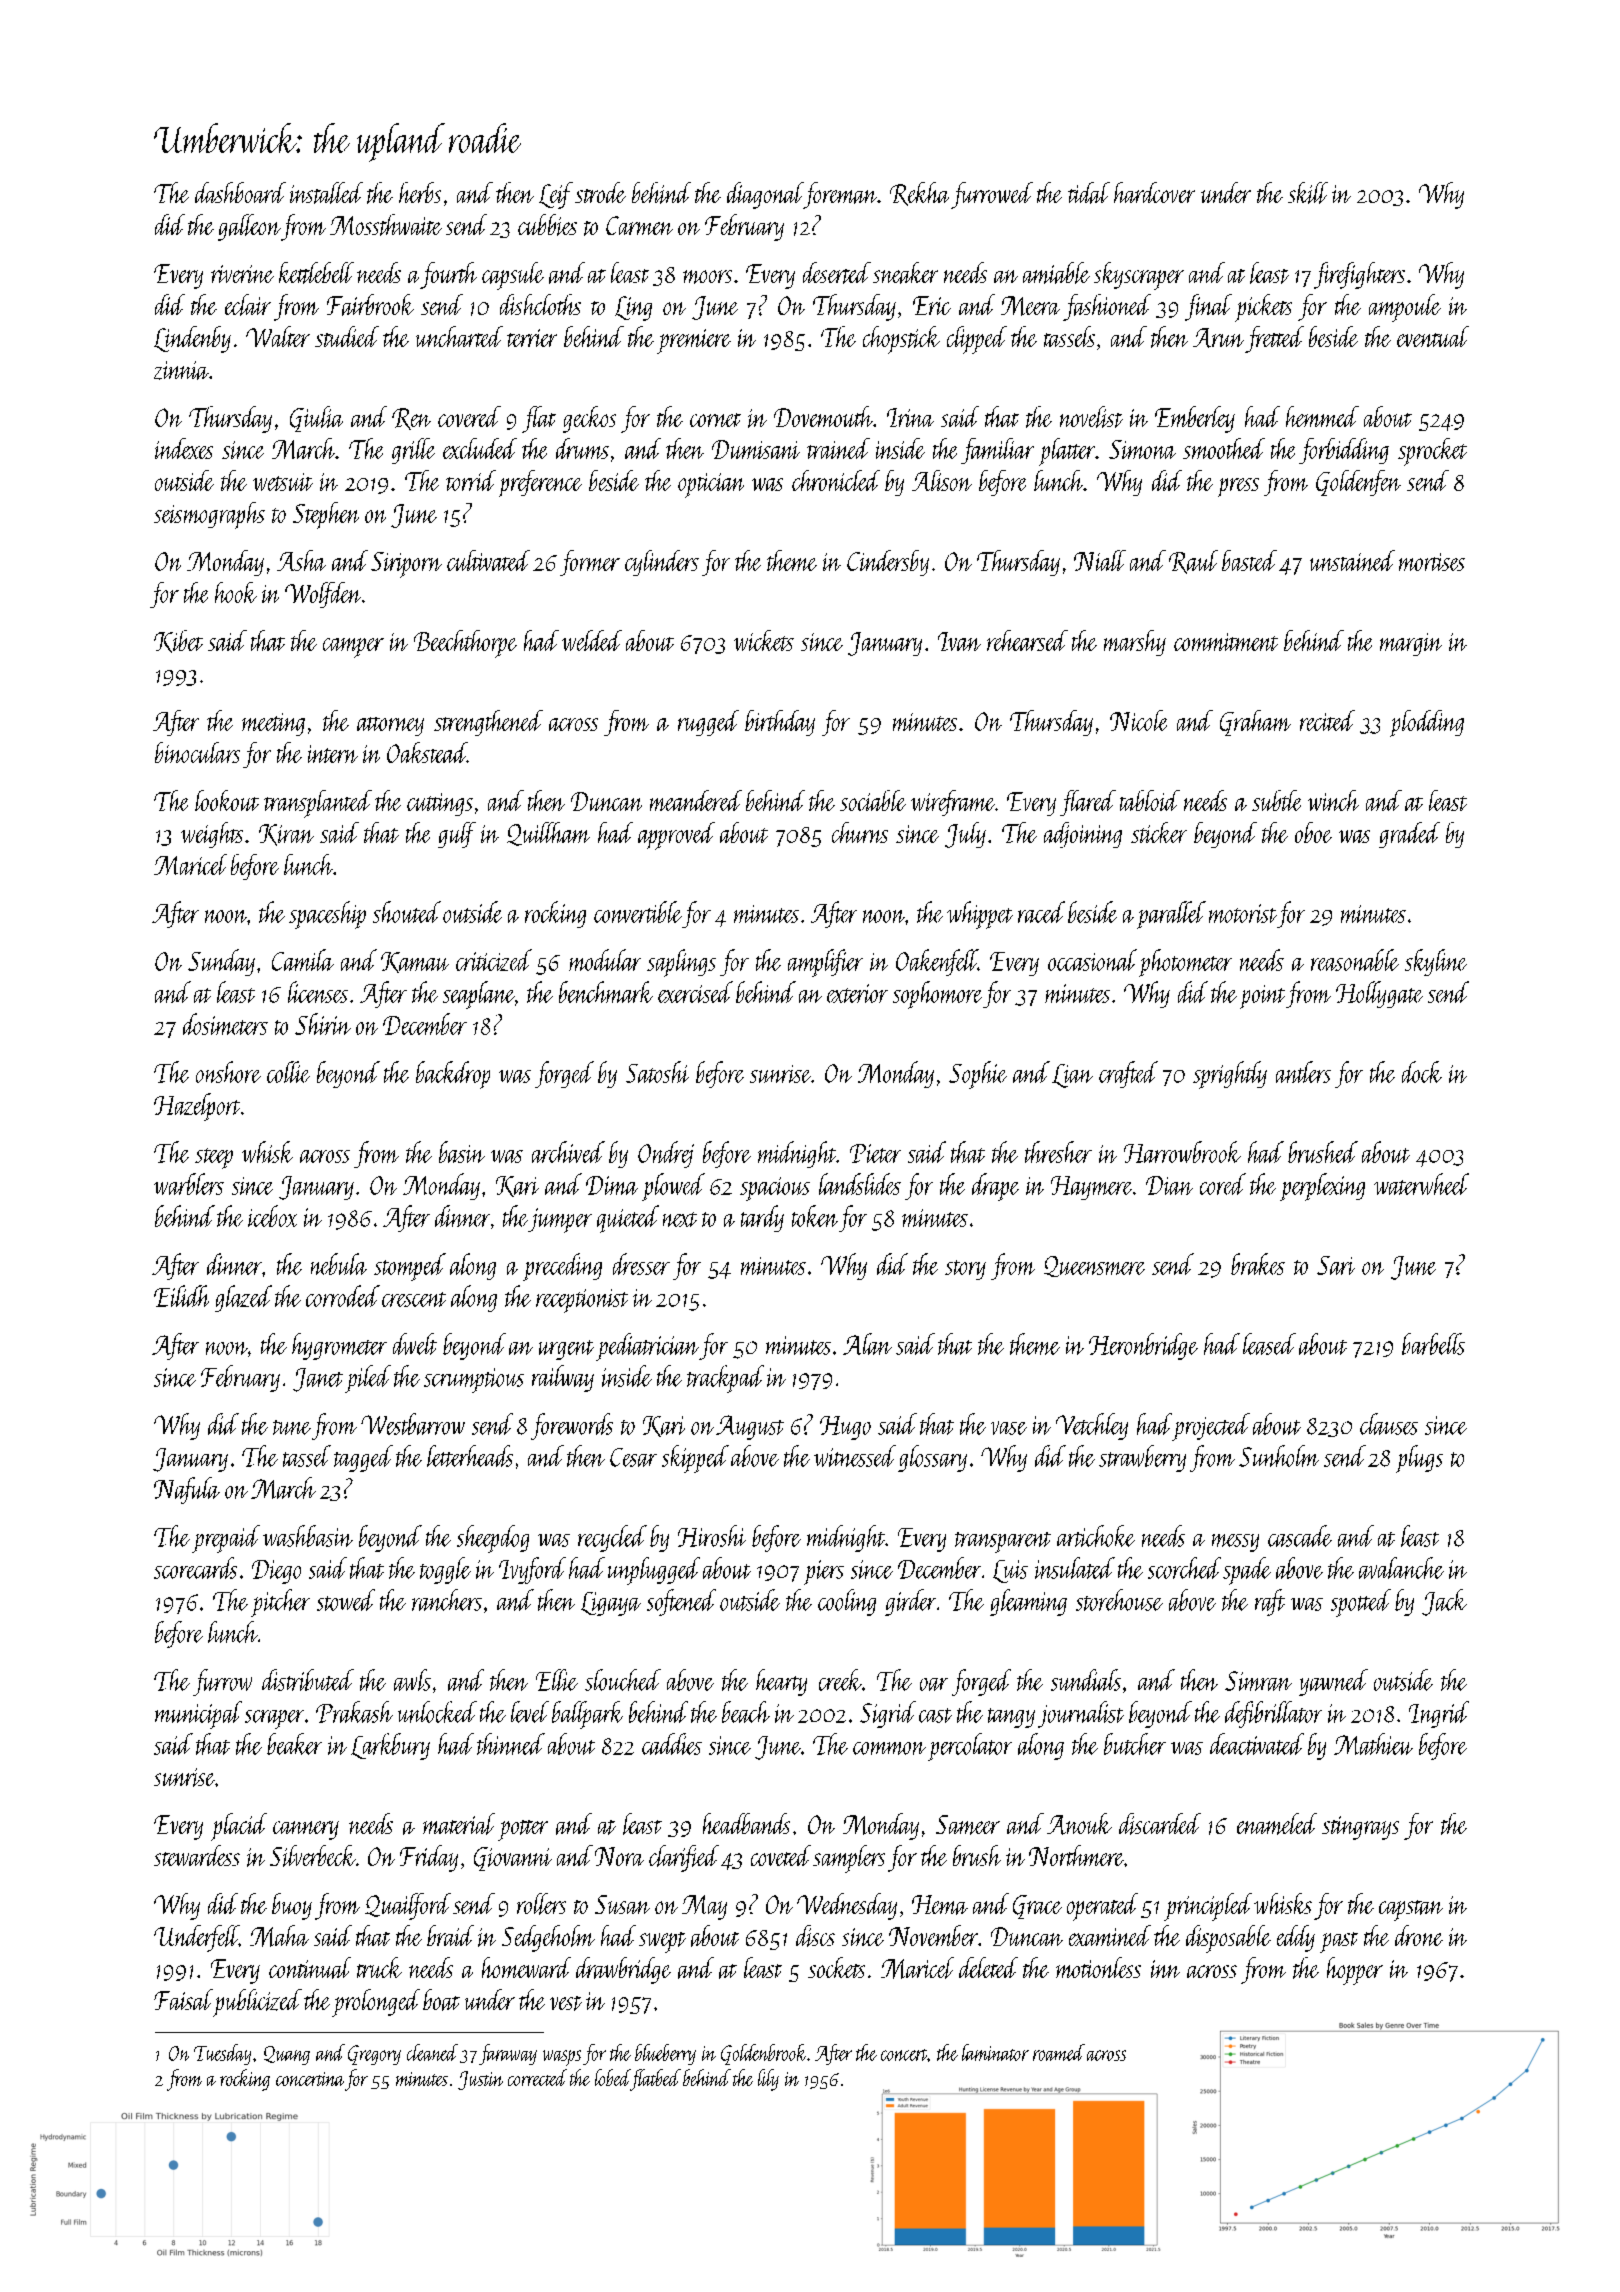 The height and width of the screenshot is (2292, 1620). What do you see at coordinates (420, 192) in the screenshot?
I see `herbs` at bounding box center [420, 192].
